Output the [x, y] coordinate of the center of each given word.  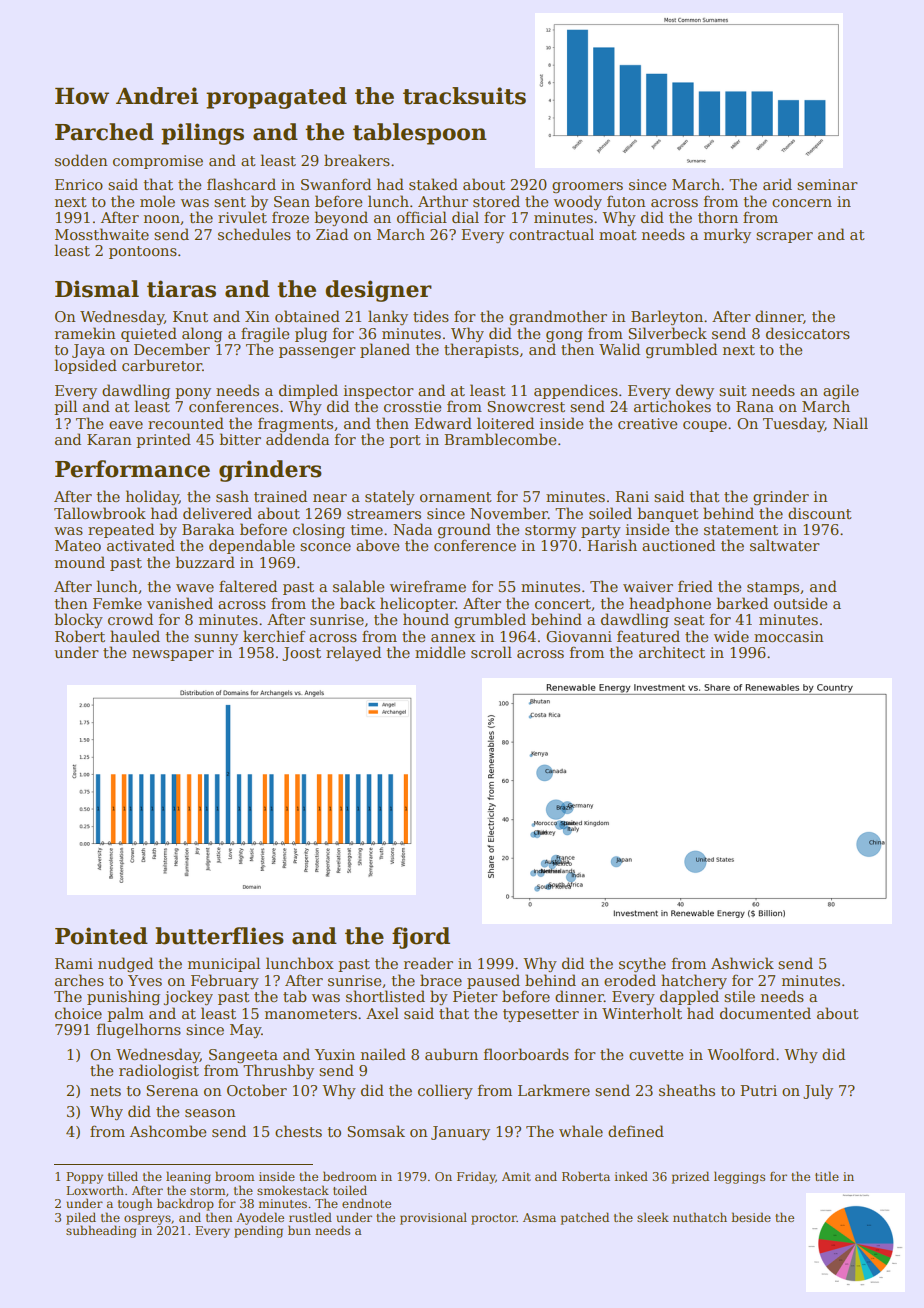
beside [751, 1217]
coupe [705, 426]
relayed [353, 653]
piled [81, 1218]
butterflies [219, 936]
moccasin [788, 636]
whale [581, 1131]
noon [162, 219]
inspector [379, 392]
